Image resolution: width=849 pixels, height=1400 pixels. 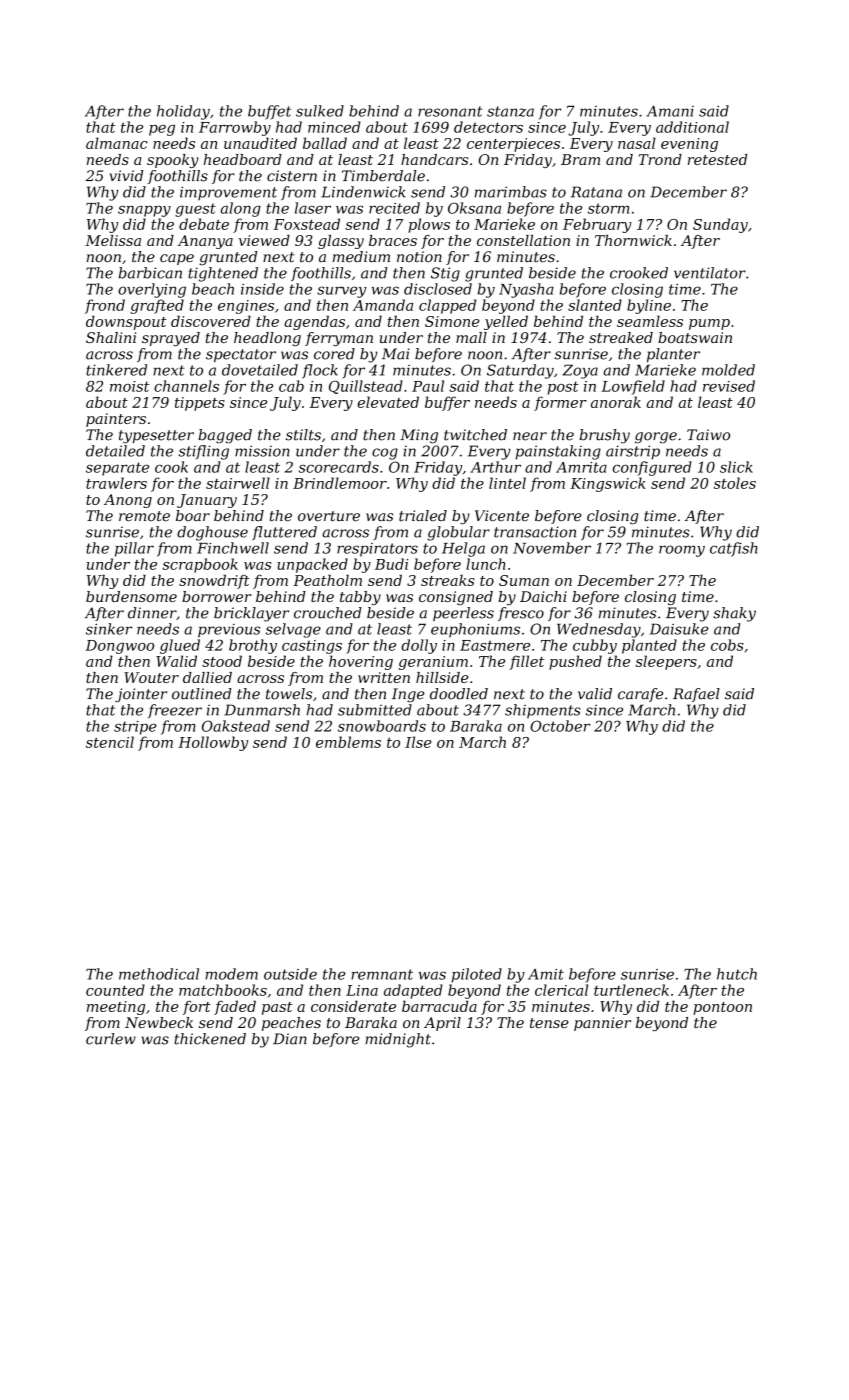 What do you see at coordinates (423, 516) in the document?
I see `trialed` at bounding box center [423, 516].
